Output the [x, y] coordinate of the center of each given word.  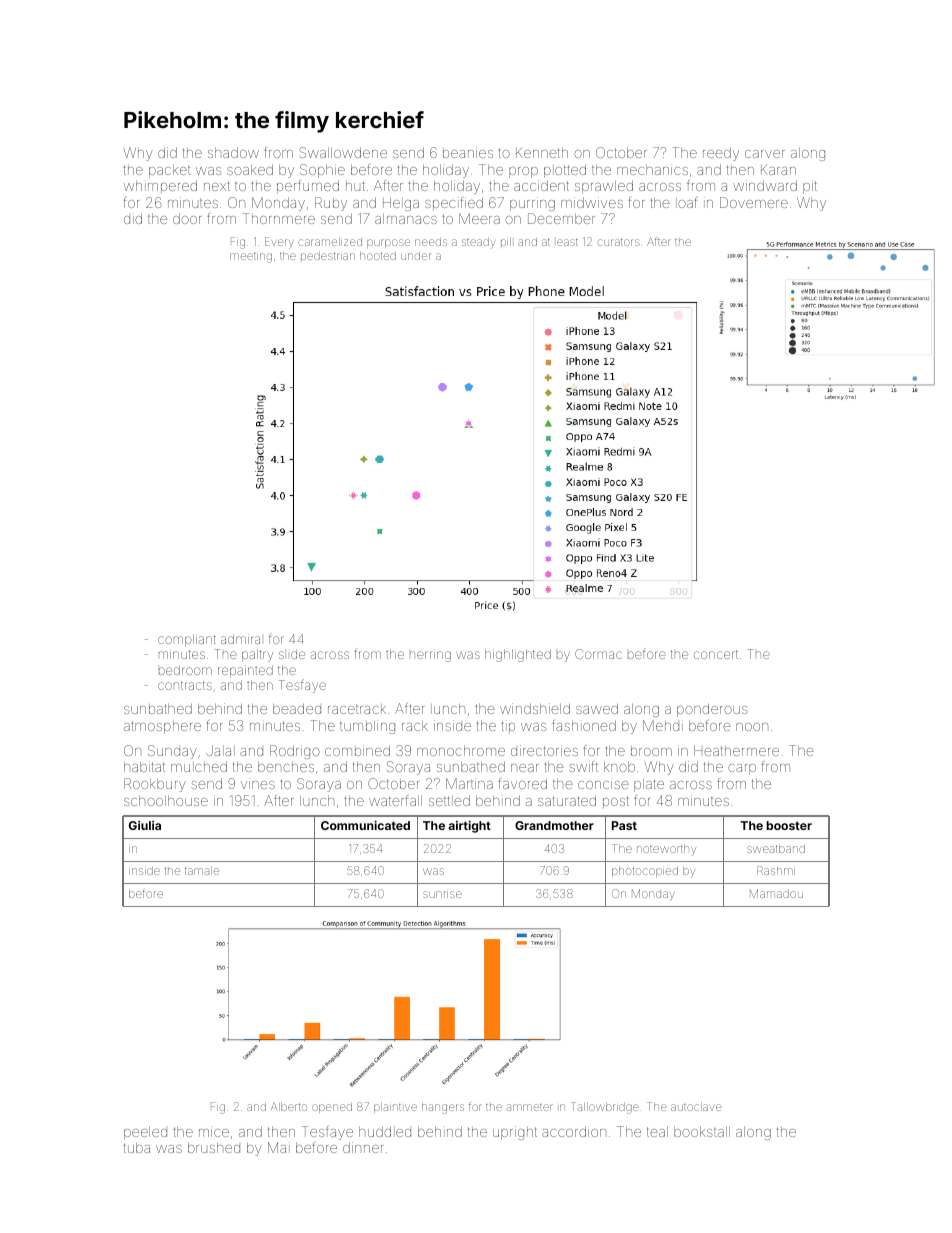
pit [810, 187]
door [187, 218]
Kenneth [542, 153]
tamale [202, 871]
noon [752, 727]
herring [430, 655]
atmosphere [162, 727]
